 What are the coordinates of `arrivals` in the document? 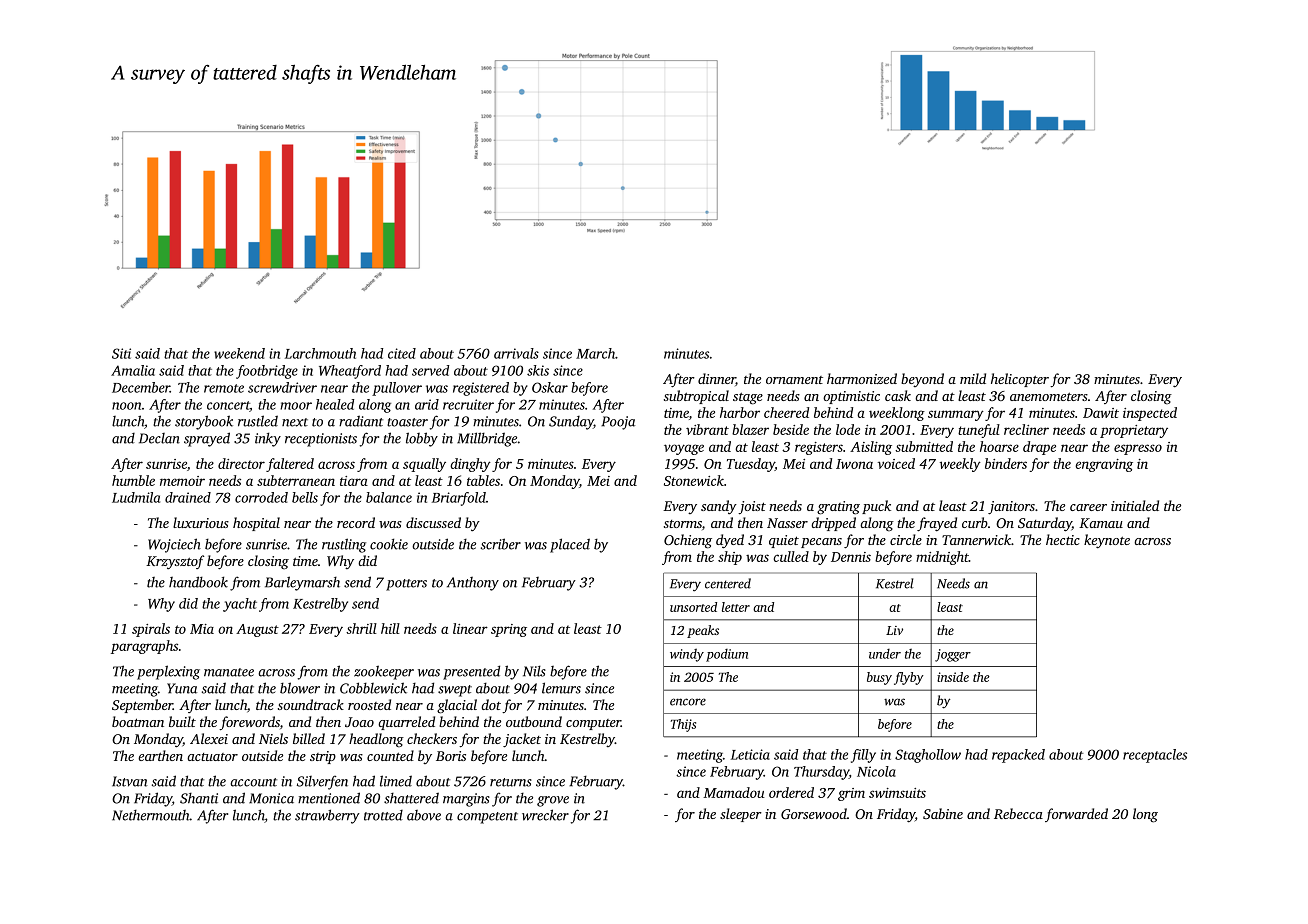 It's located at (516, 353).
